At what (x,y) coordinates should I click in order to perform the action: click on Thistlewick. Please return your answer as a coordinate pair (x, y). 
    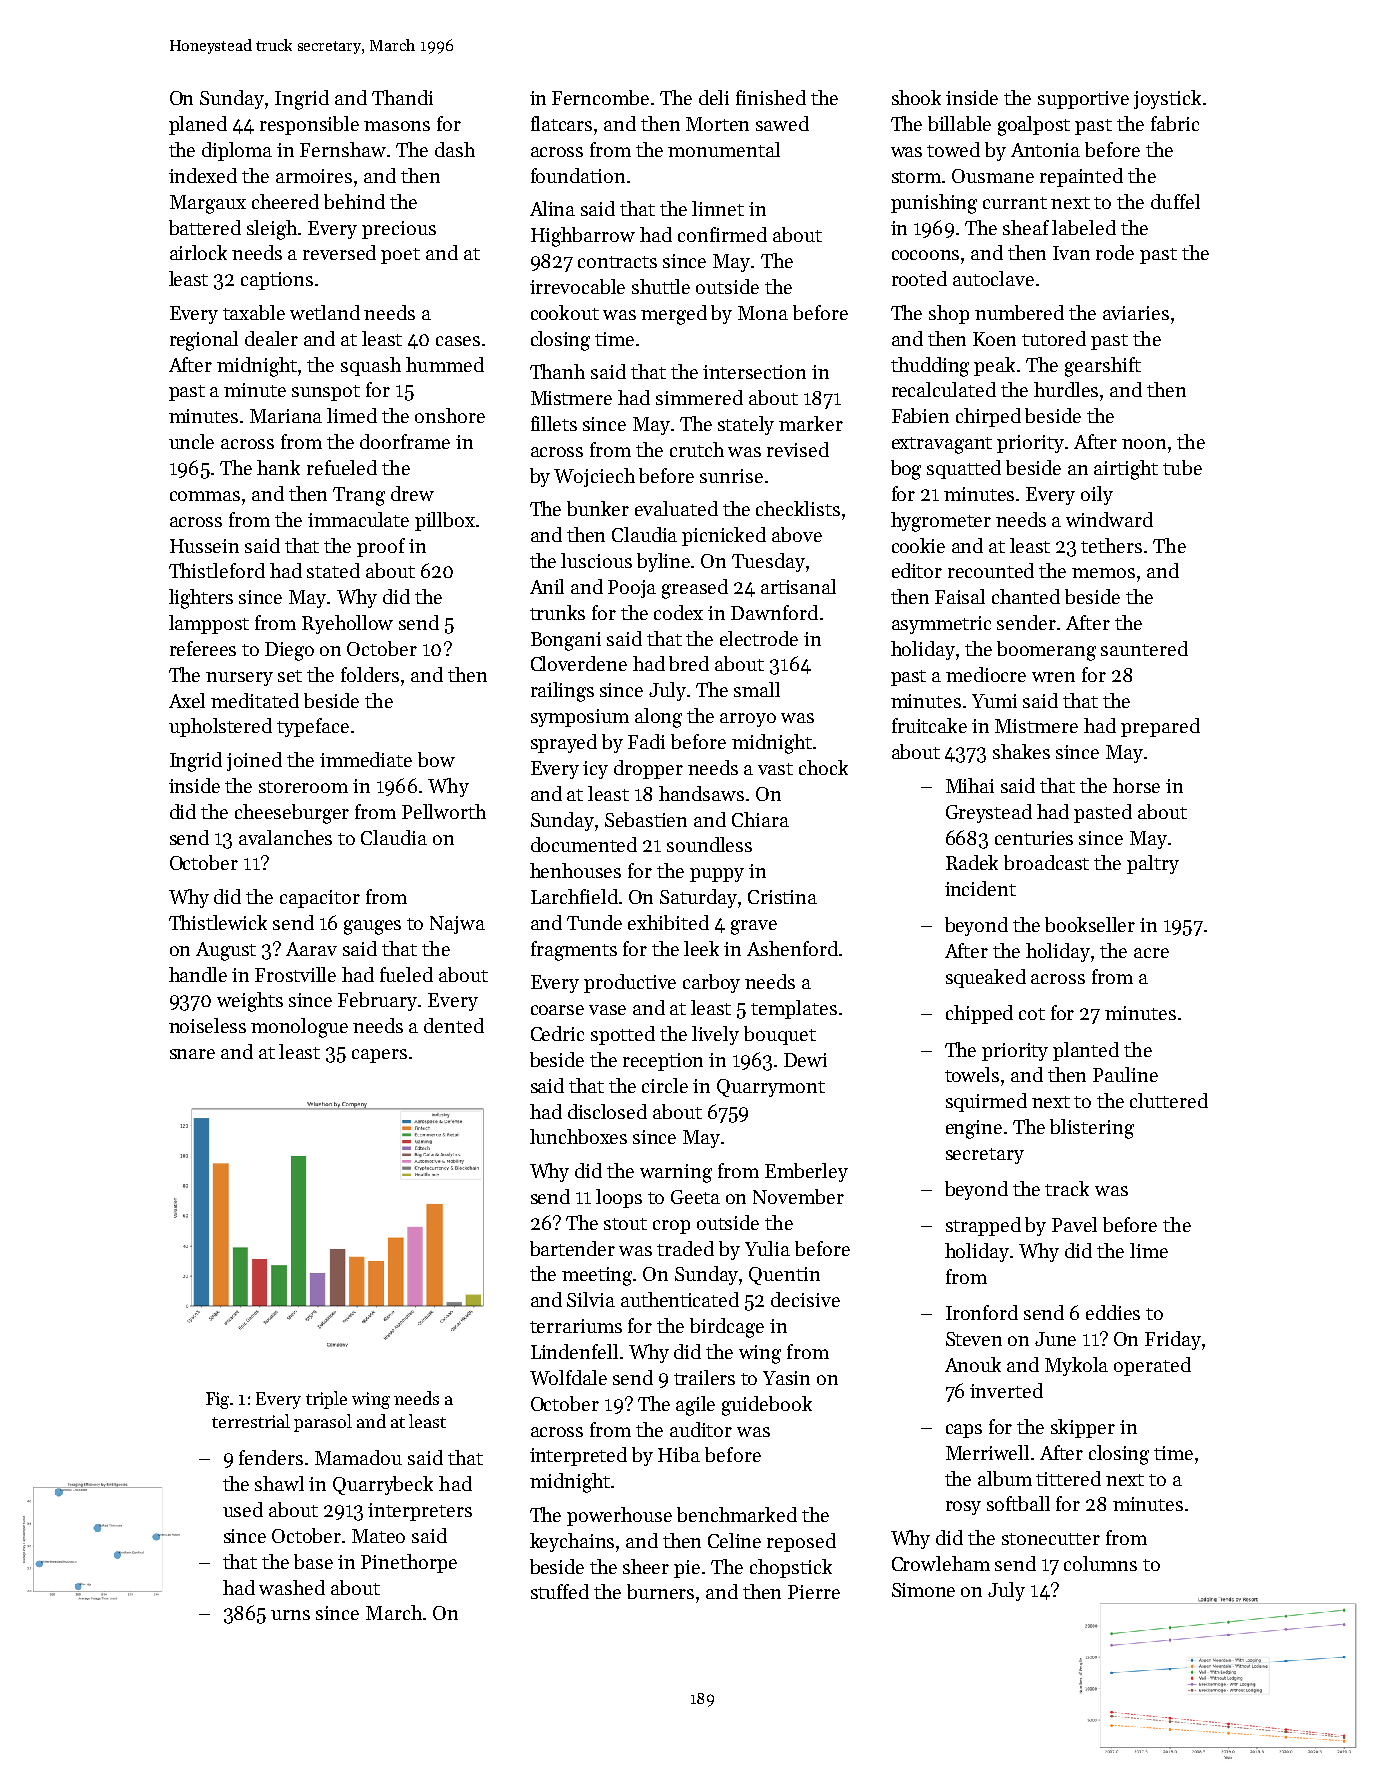
    Looking at the image, I should click on (218, 922).
